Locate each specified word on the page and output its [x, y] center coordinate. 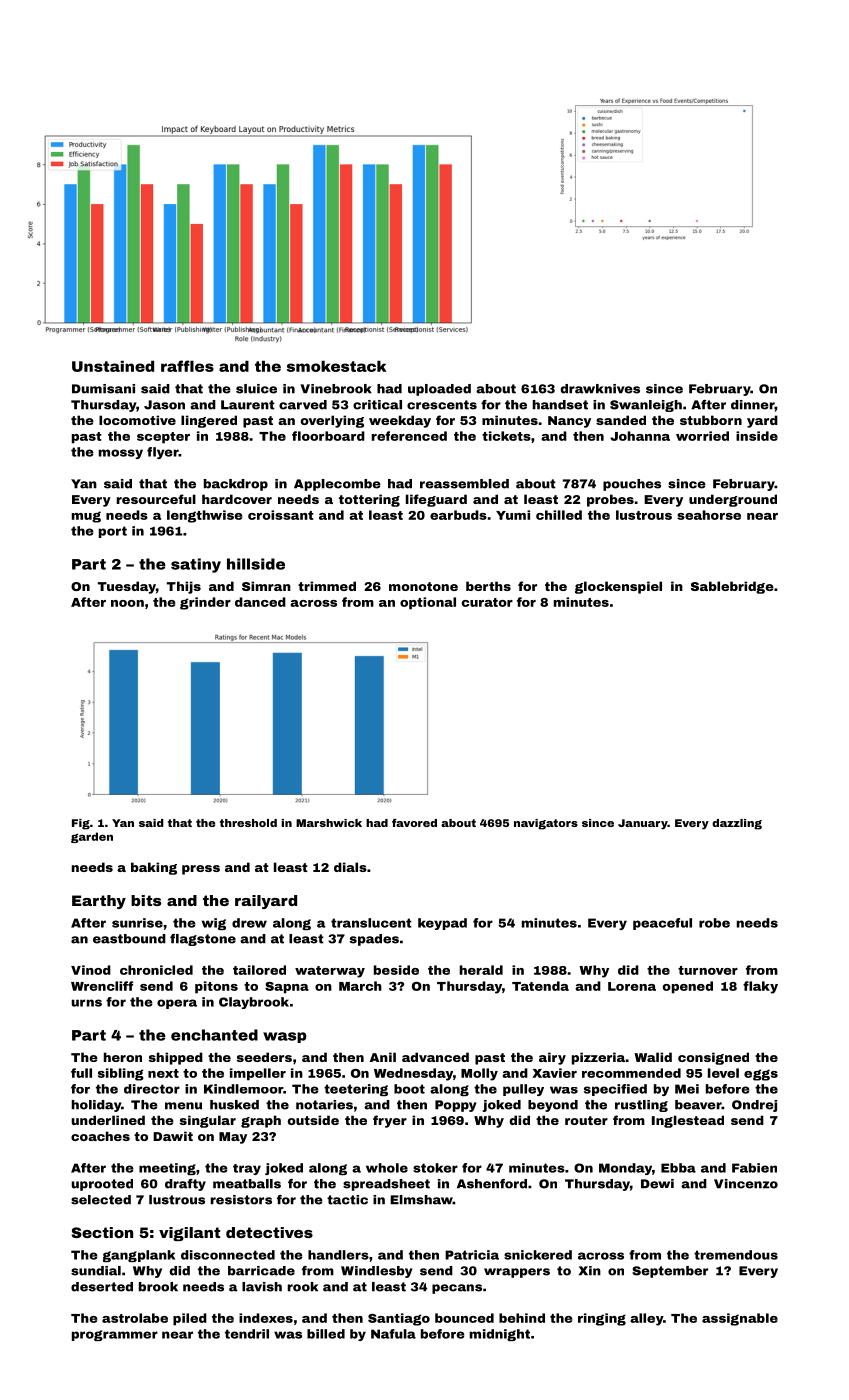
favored [414, 823]
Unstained [113, 366]
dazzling [737, 824]
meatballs [247, 1184]
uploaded [439, 390]
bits [146, 900]
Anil [383, 1057]
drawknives [600, 389]
